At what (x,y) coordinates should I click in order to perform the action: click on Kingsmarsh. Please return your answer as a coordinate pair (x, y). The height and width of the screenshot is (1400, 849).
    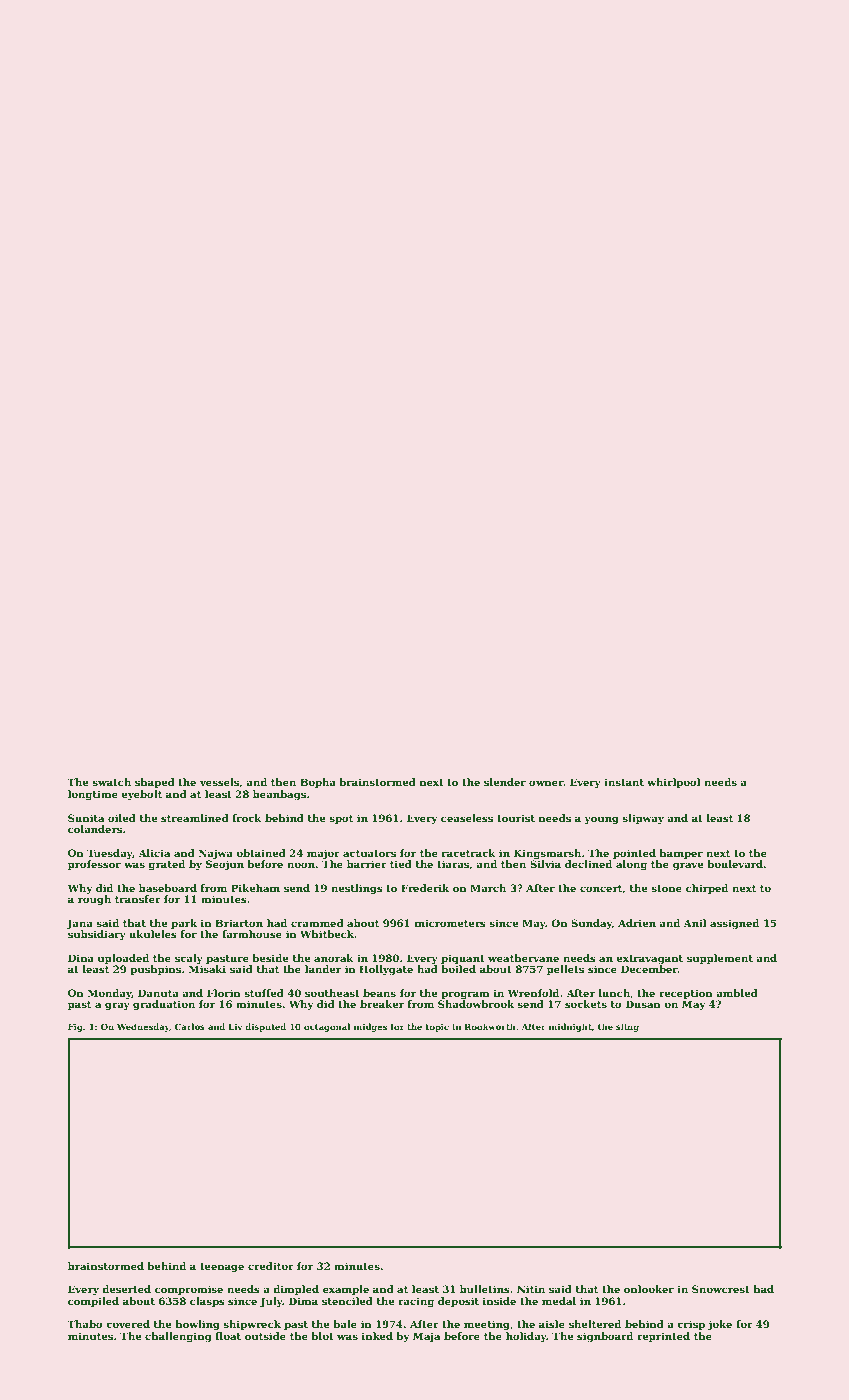
    Looking at the image, I should click on (547, 854).
